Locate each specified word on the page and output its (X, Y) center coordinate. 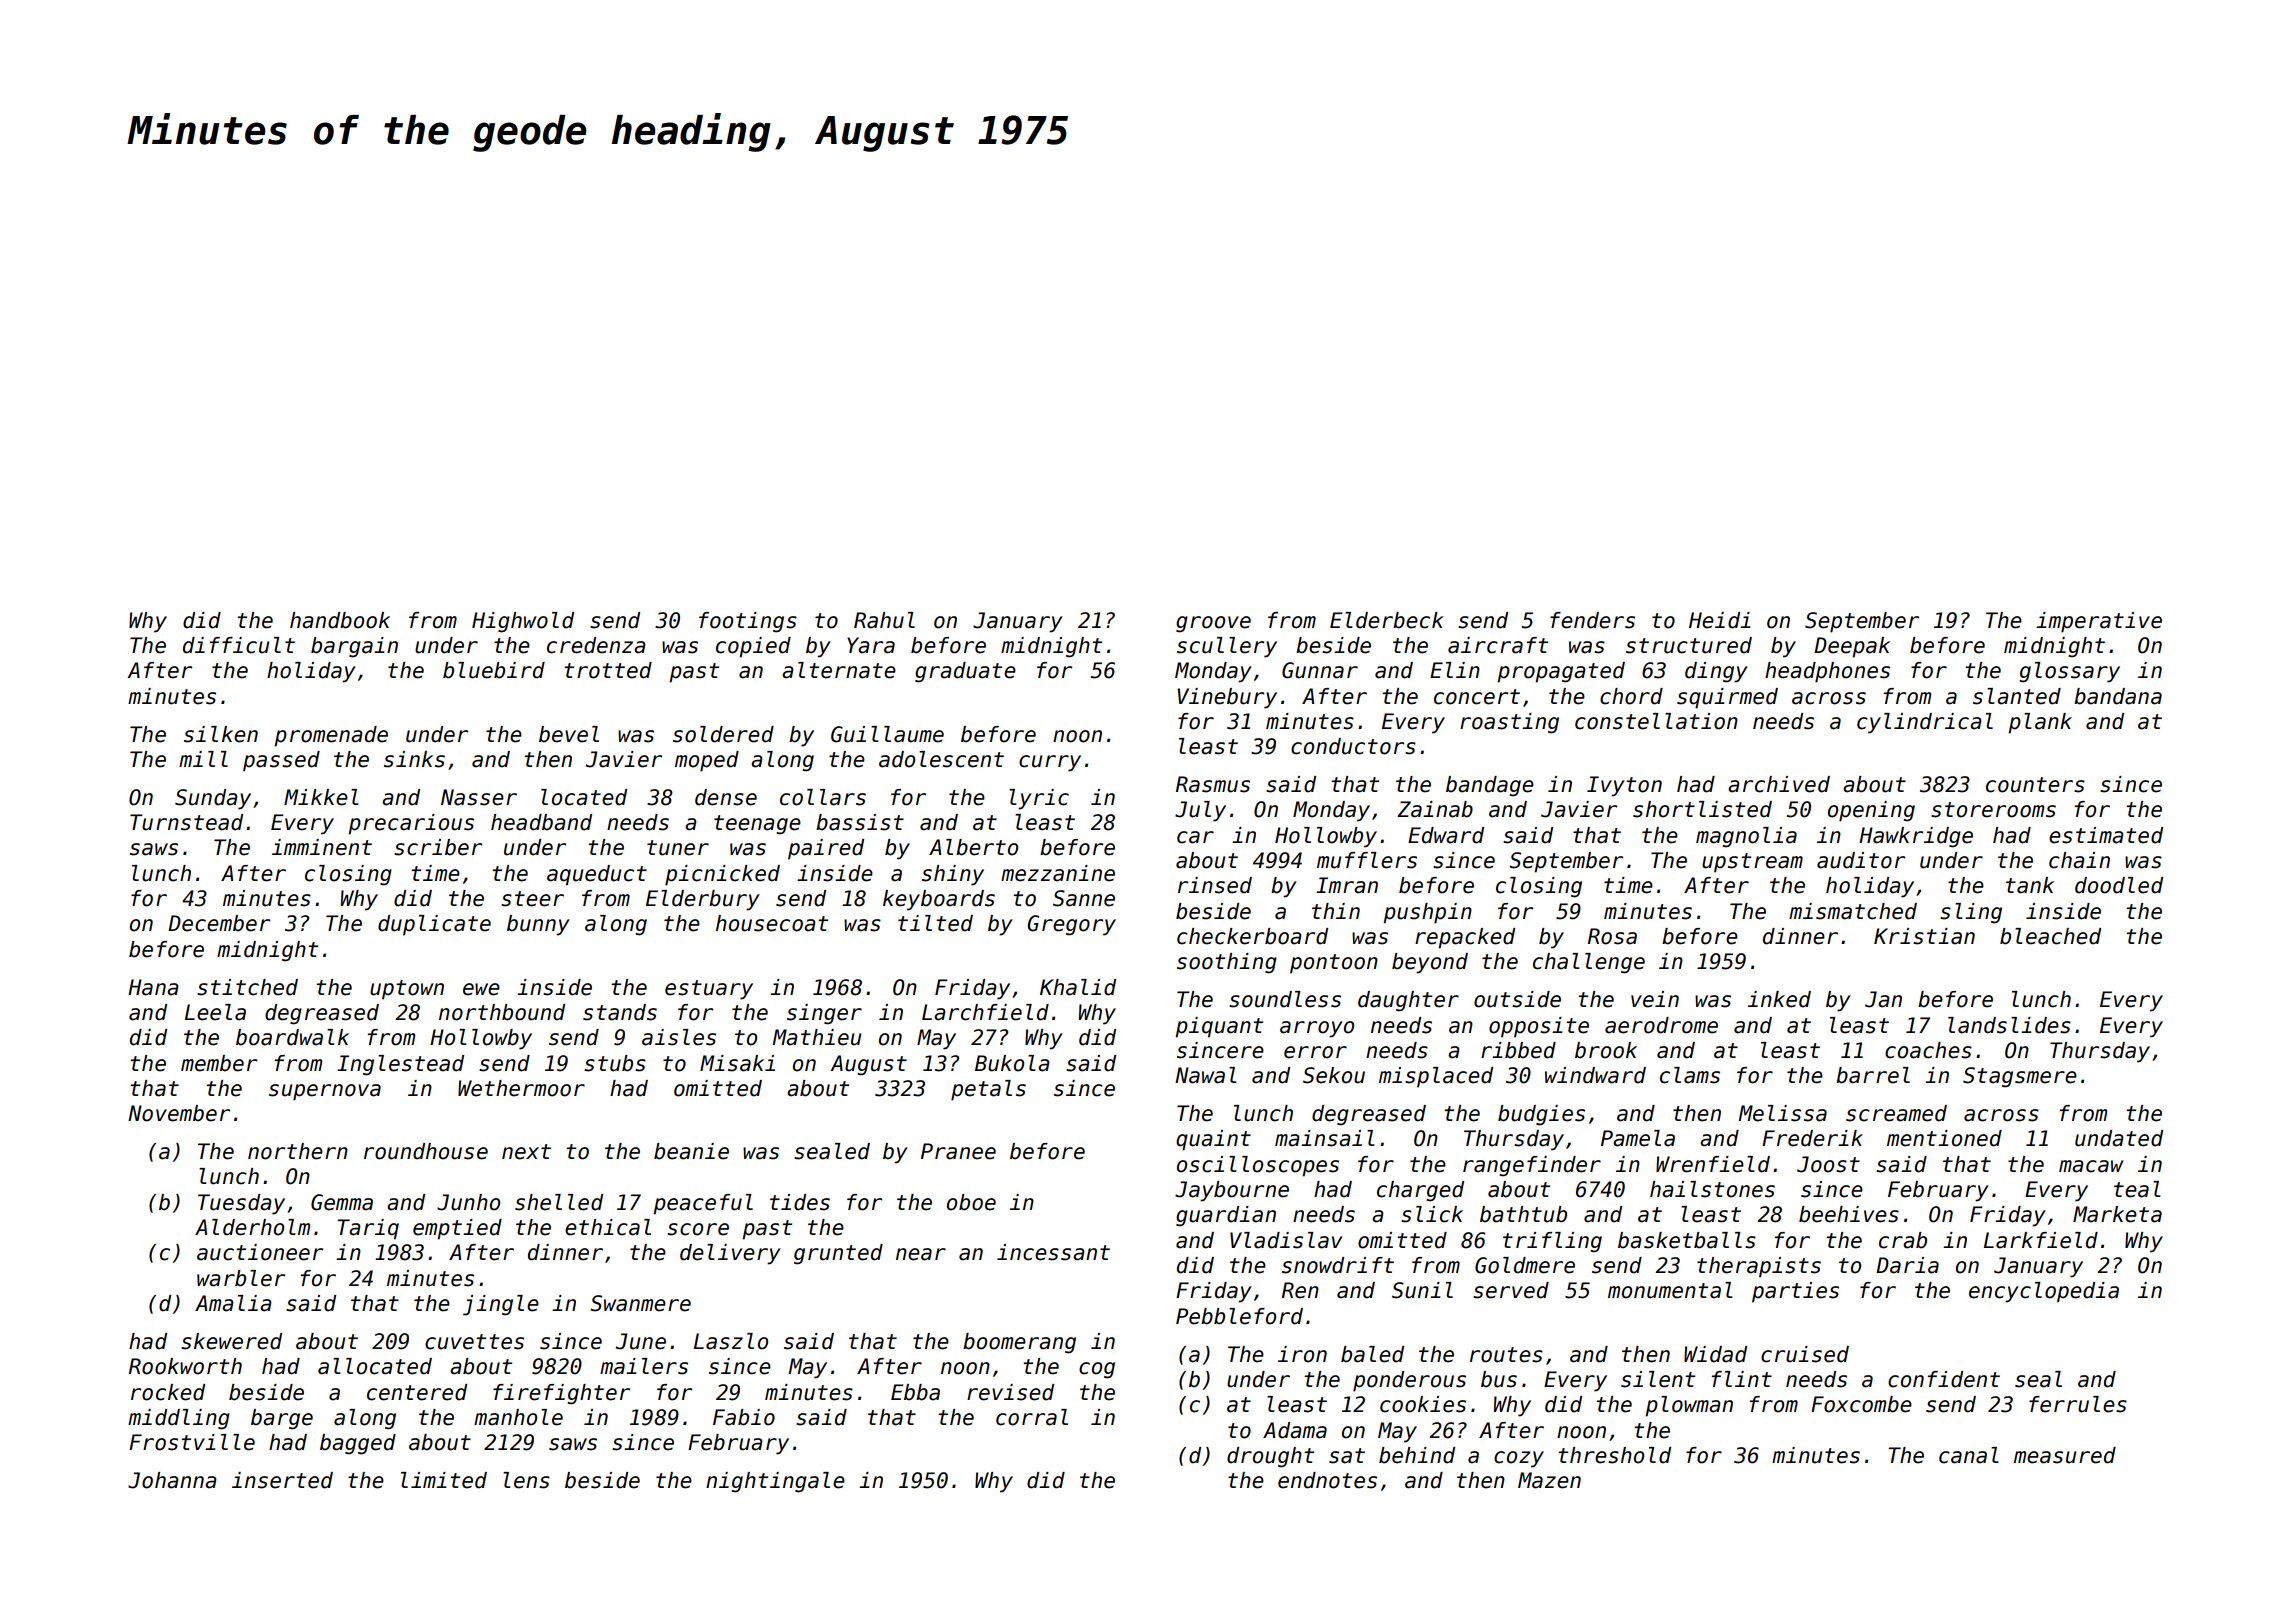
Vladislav (1286, 1240)
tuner (678, 848)
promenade (331, 736)
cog (1097, 1370)
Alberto (973, 847)
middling (179, 1419)
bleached (2050, 936)
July (1200, 811)
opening (1871, 811)
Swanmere (640, 1303)
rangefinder (1532, 1166)
